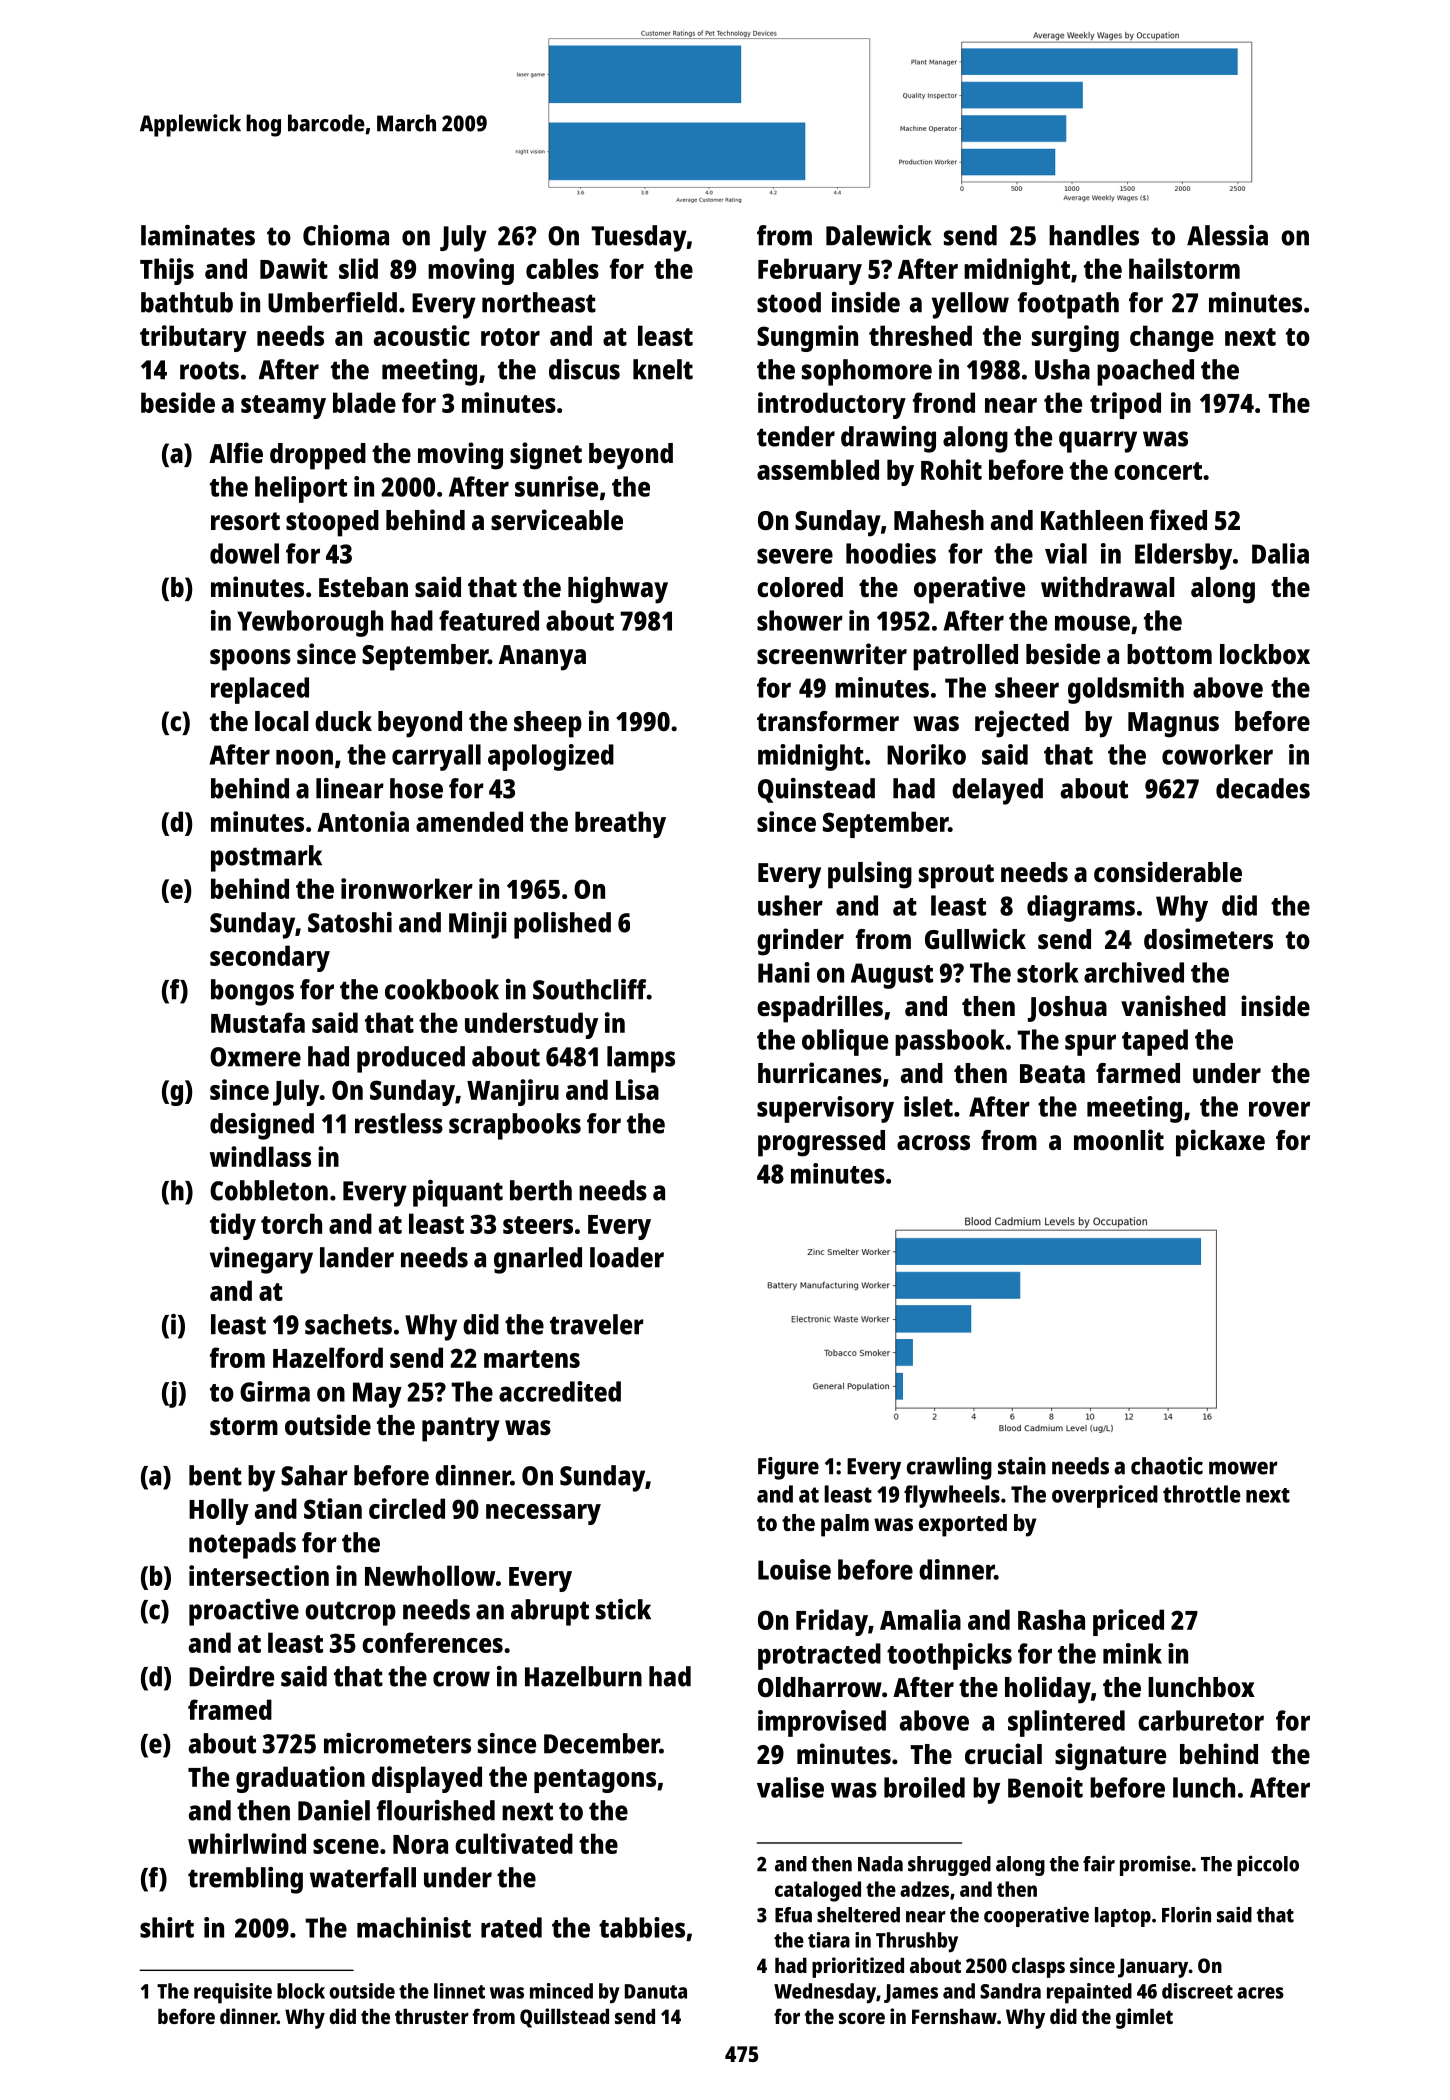  What do you see at coordinates (832, 654) in the screenshot?
I see `screenwriter` at bounding box center [832, 654].
